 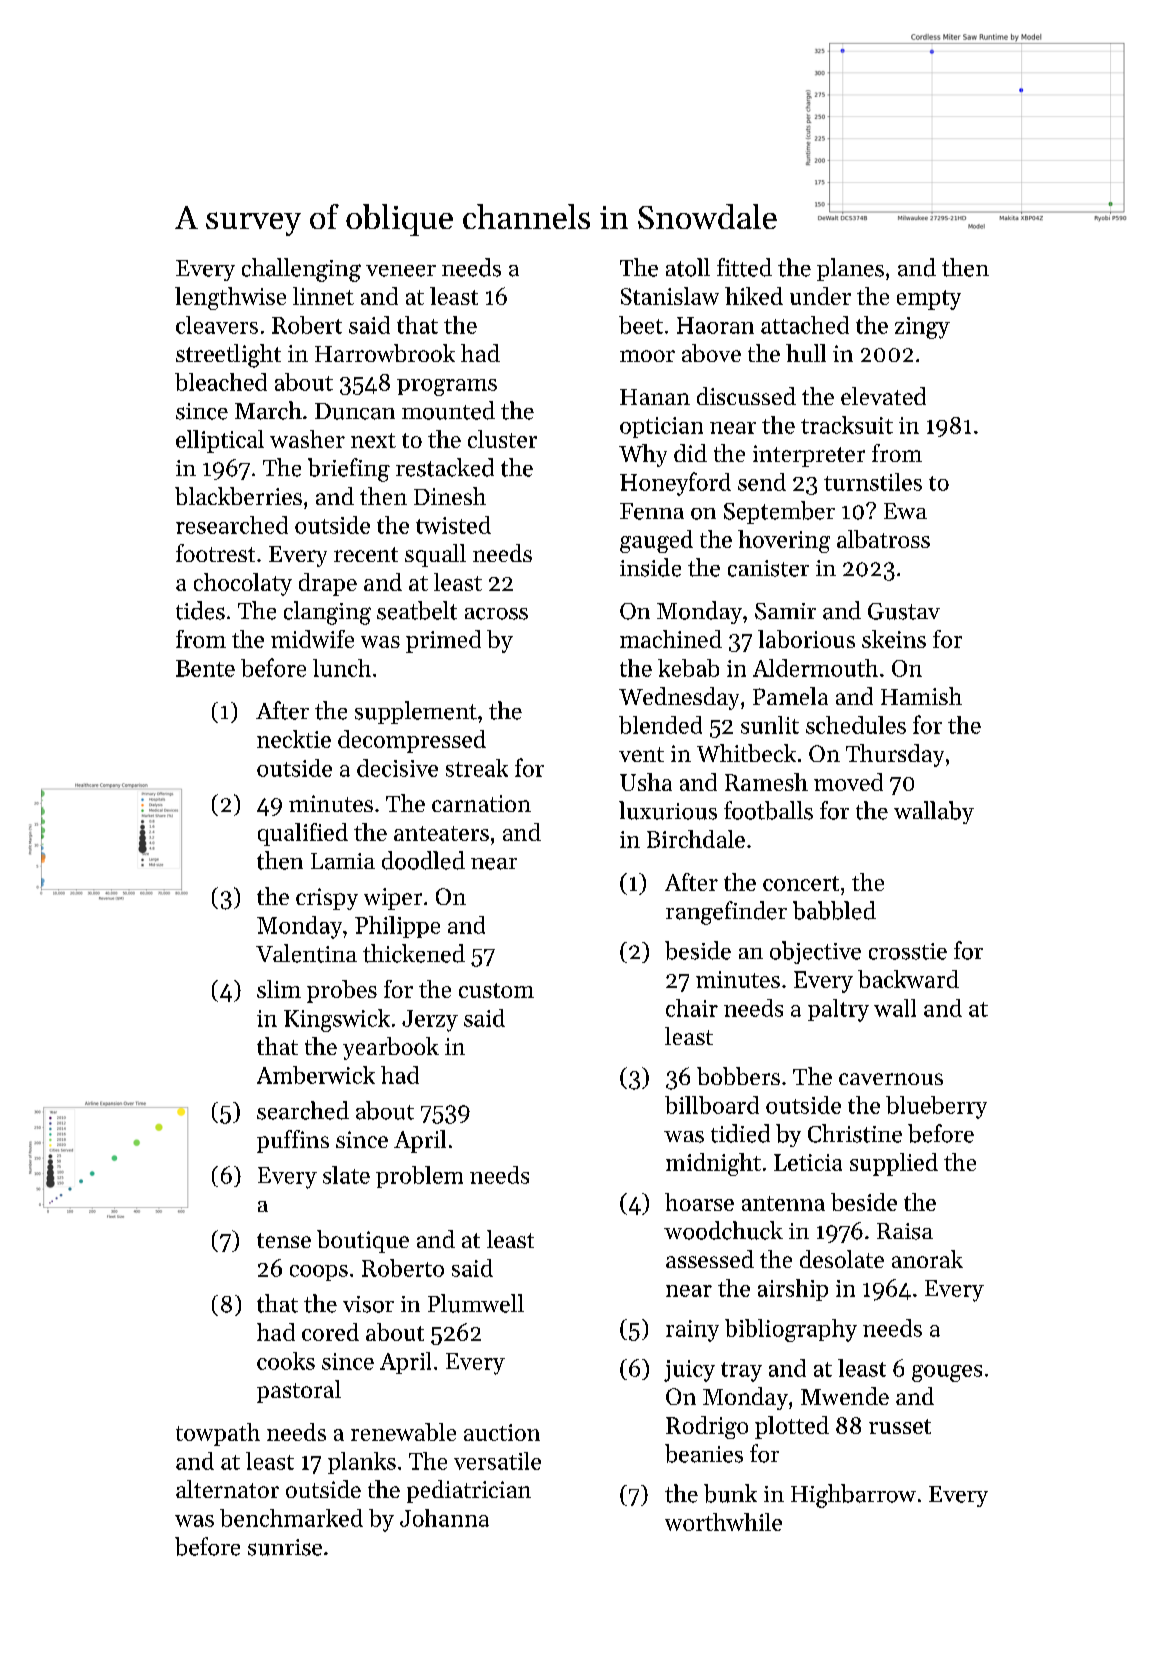 What do you see at coordinates (908, 951) in the document?
I see `crosstie` at bounding box center [908, 951].
